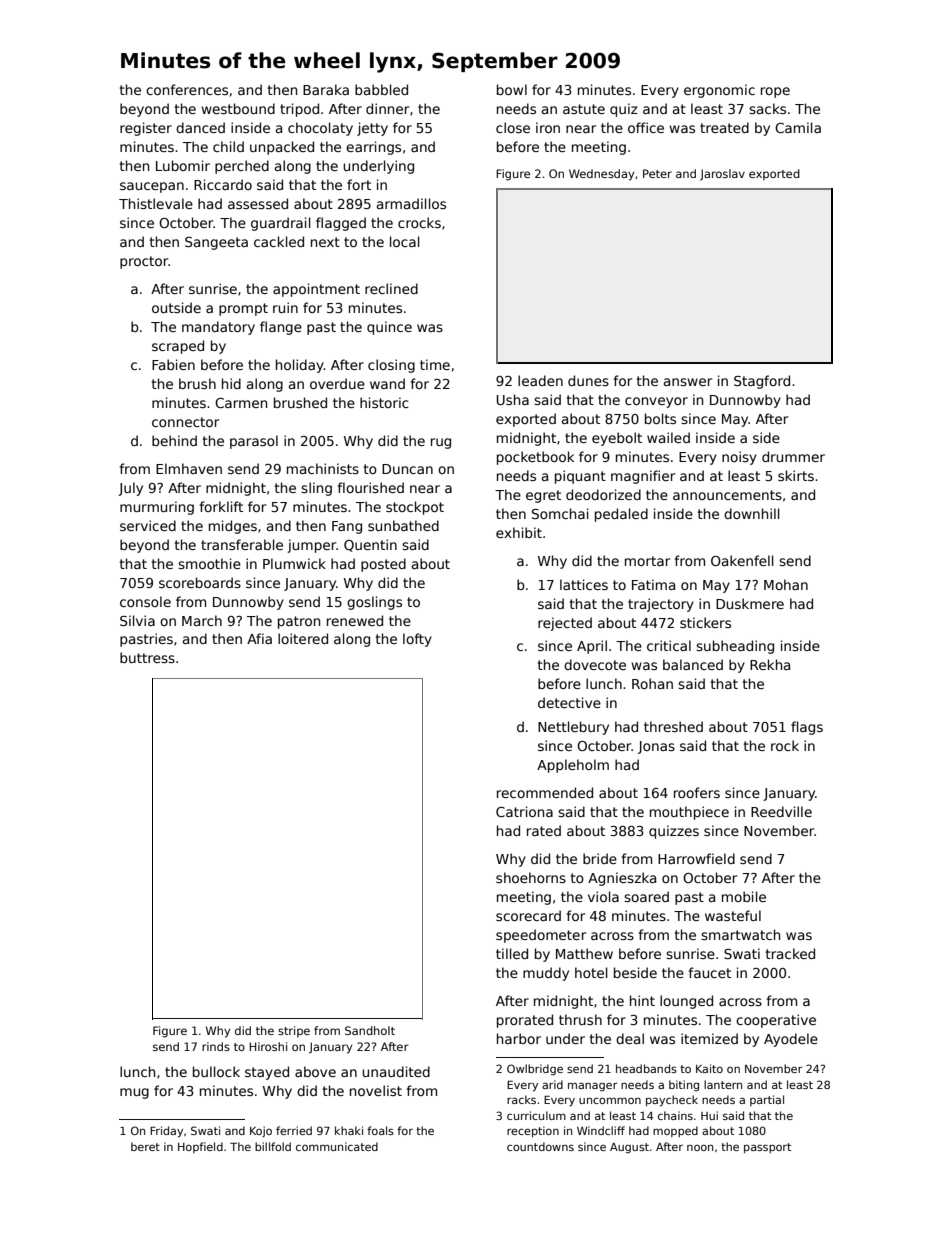 The image size is (952, 1233). Describe the element at coordinates (178, 347) in the screenshot. I see `scraped` at that location.
